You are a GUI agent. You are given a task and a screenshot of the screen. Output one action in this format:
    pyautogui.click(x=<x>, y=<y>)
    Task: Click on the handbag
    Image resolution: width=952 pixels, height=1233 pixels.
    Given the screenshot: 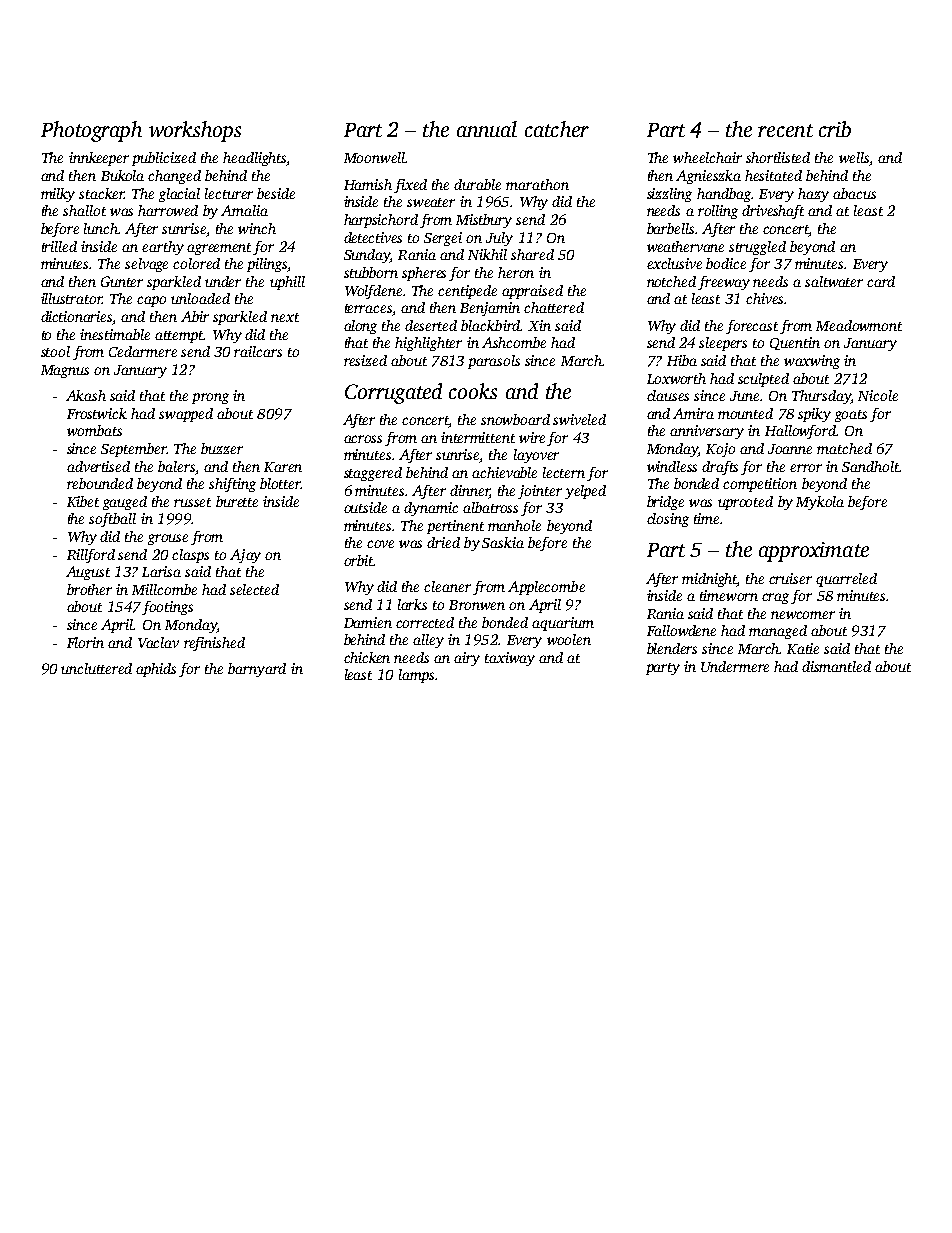 What is the action you would take?
    pyautogui.click(x=724, y=195)
